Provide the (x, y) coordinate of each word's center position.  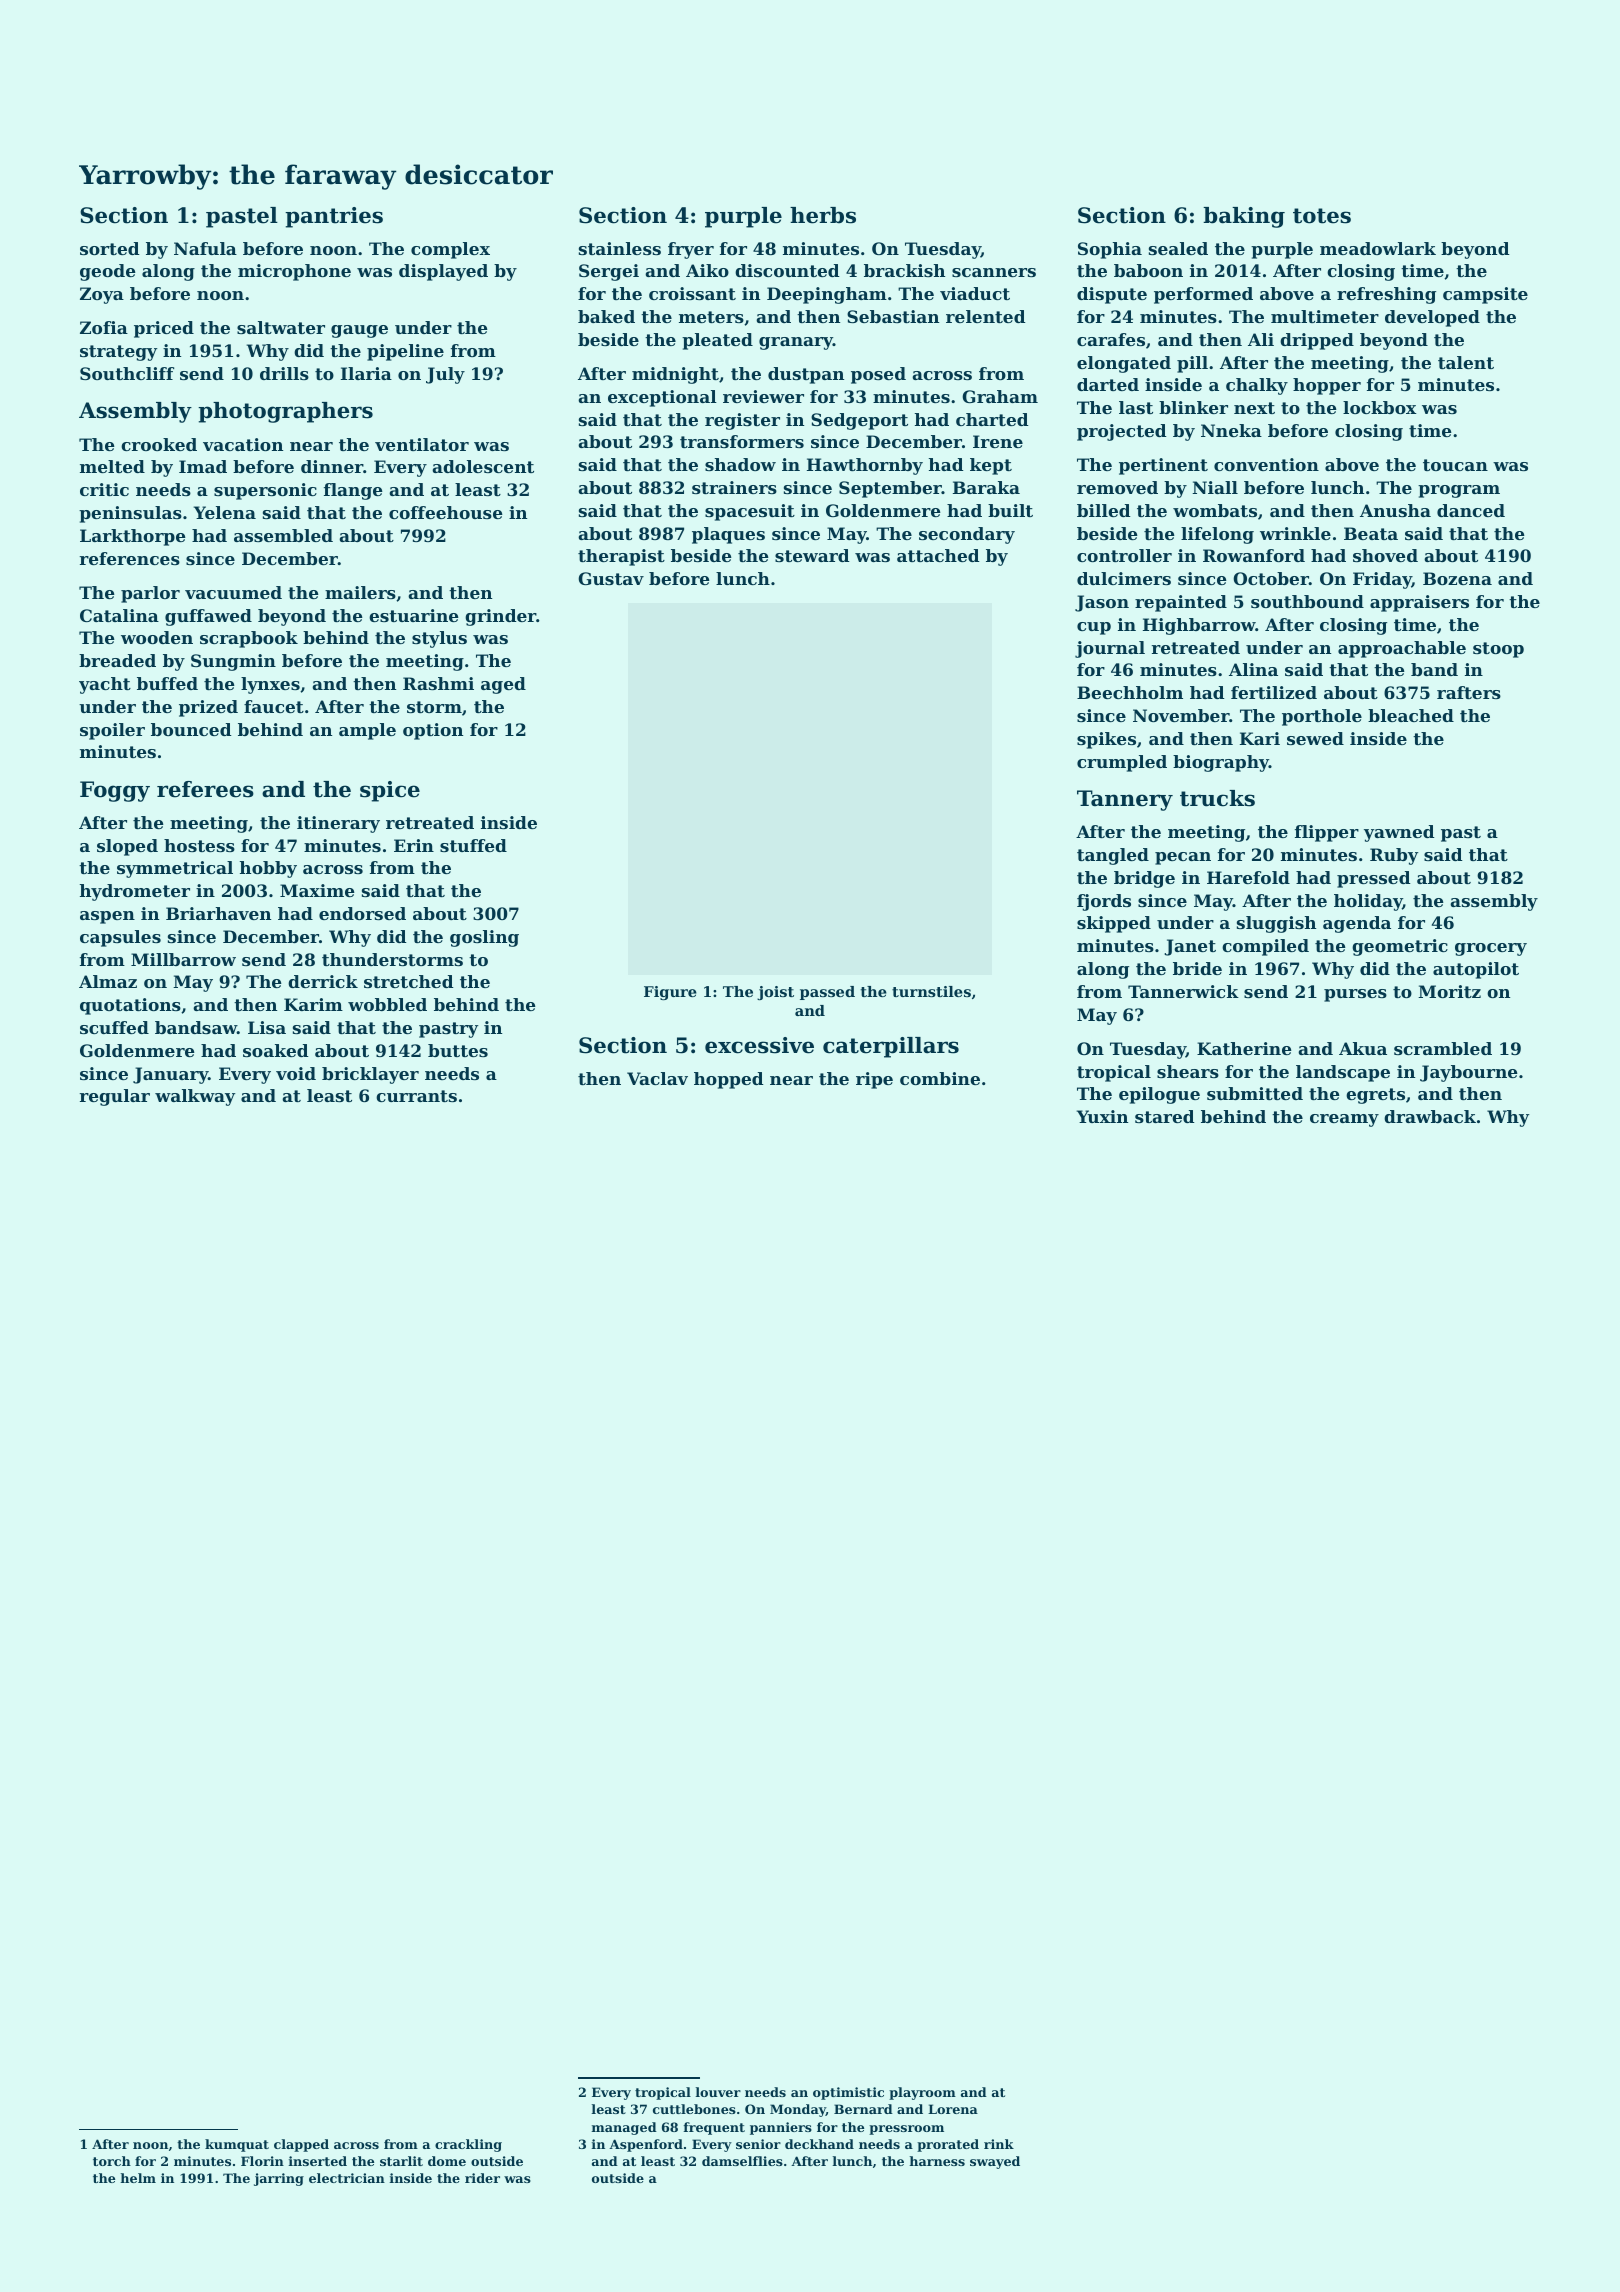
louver (718, 2092)
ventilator (422, 444)
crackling (468, 2145)
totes (1322, 216)
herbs (823, 215)
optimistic (848, 2093)
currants (416, 1096)
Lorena (953, 2109)
